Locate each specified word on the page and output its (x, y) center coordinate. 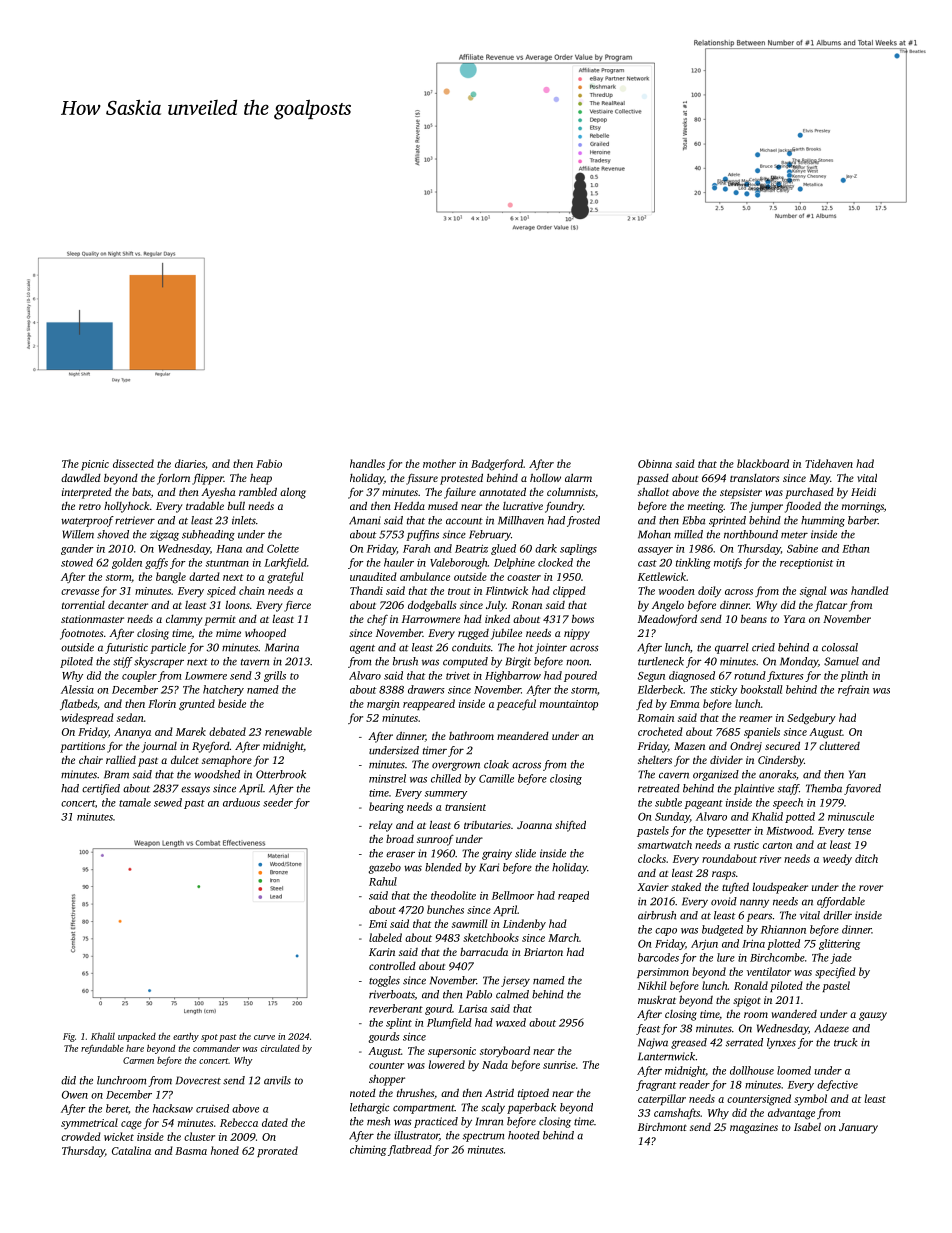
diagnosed (692, 676)
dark (546, 548)
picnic (95, 465)
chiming (368, 1150)
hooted (524, 1135)
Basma (191, 1151)
